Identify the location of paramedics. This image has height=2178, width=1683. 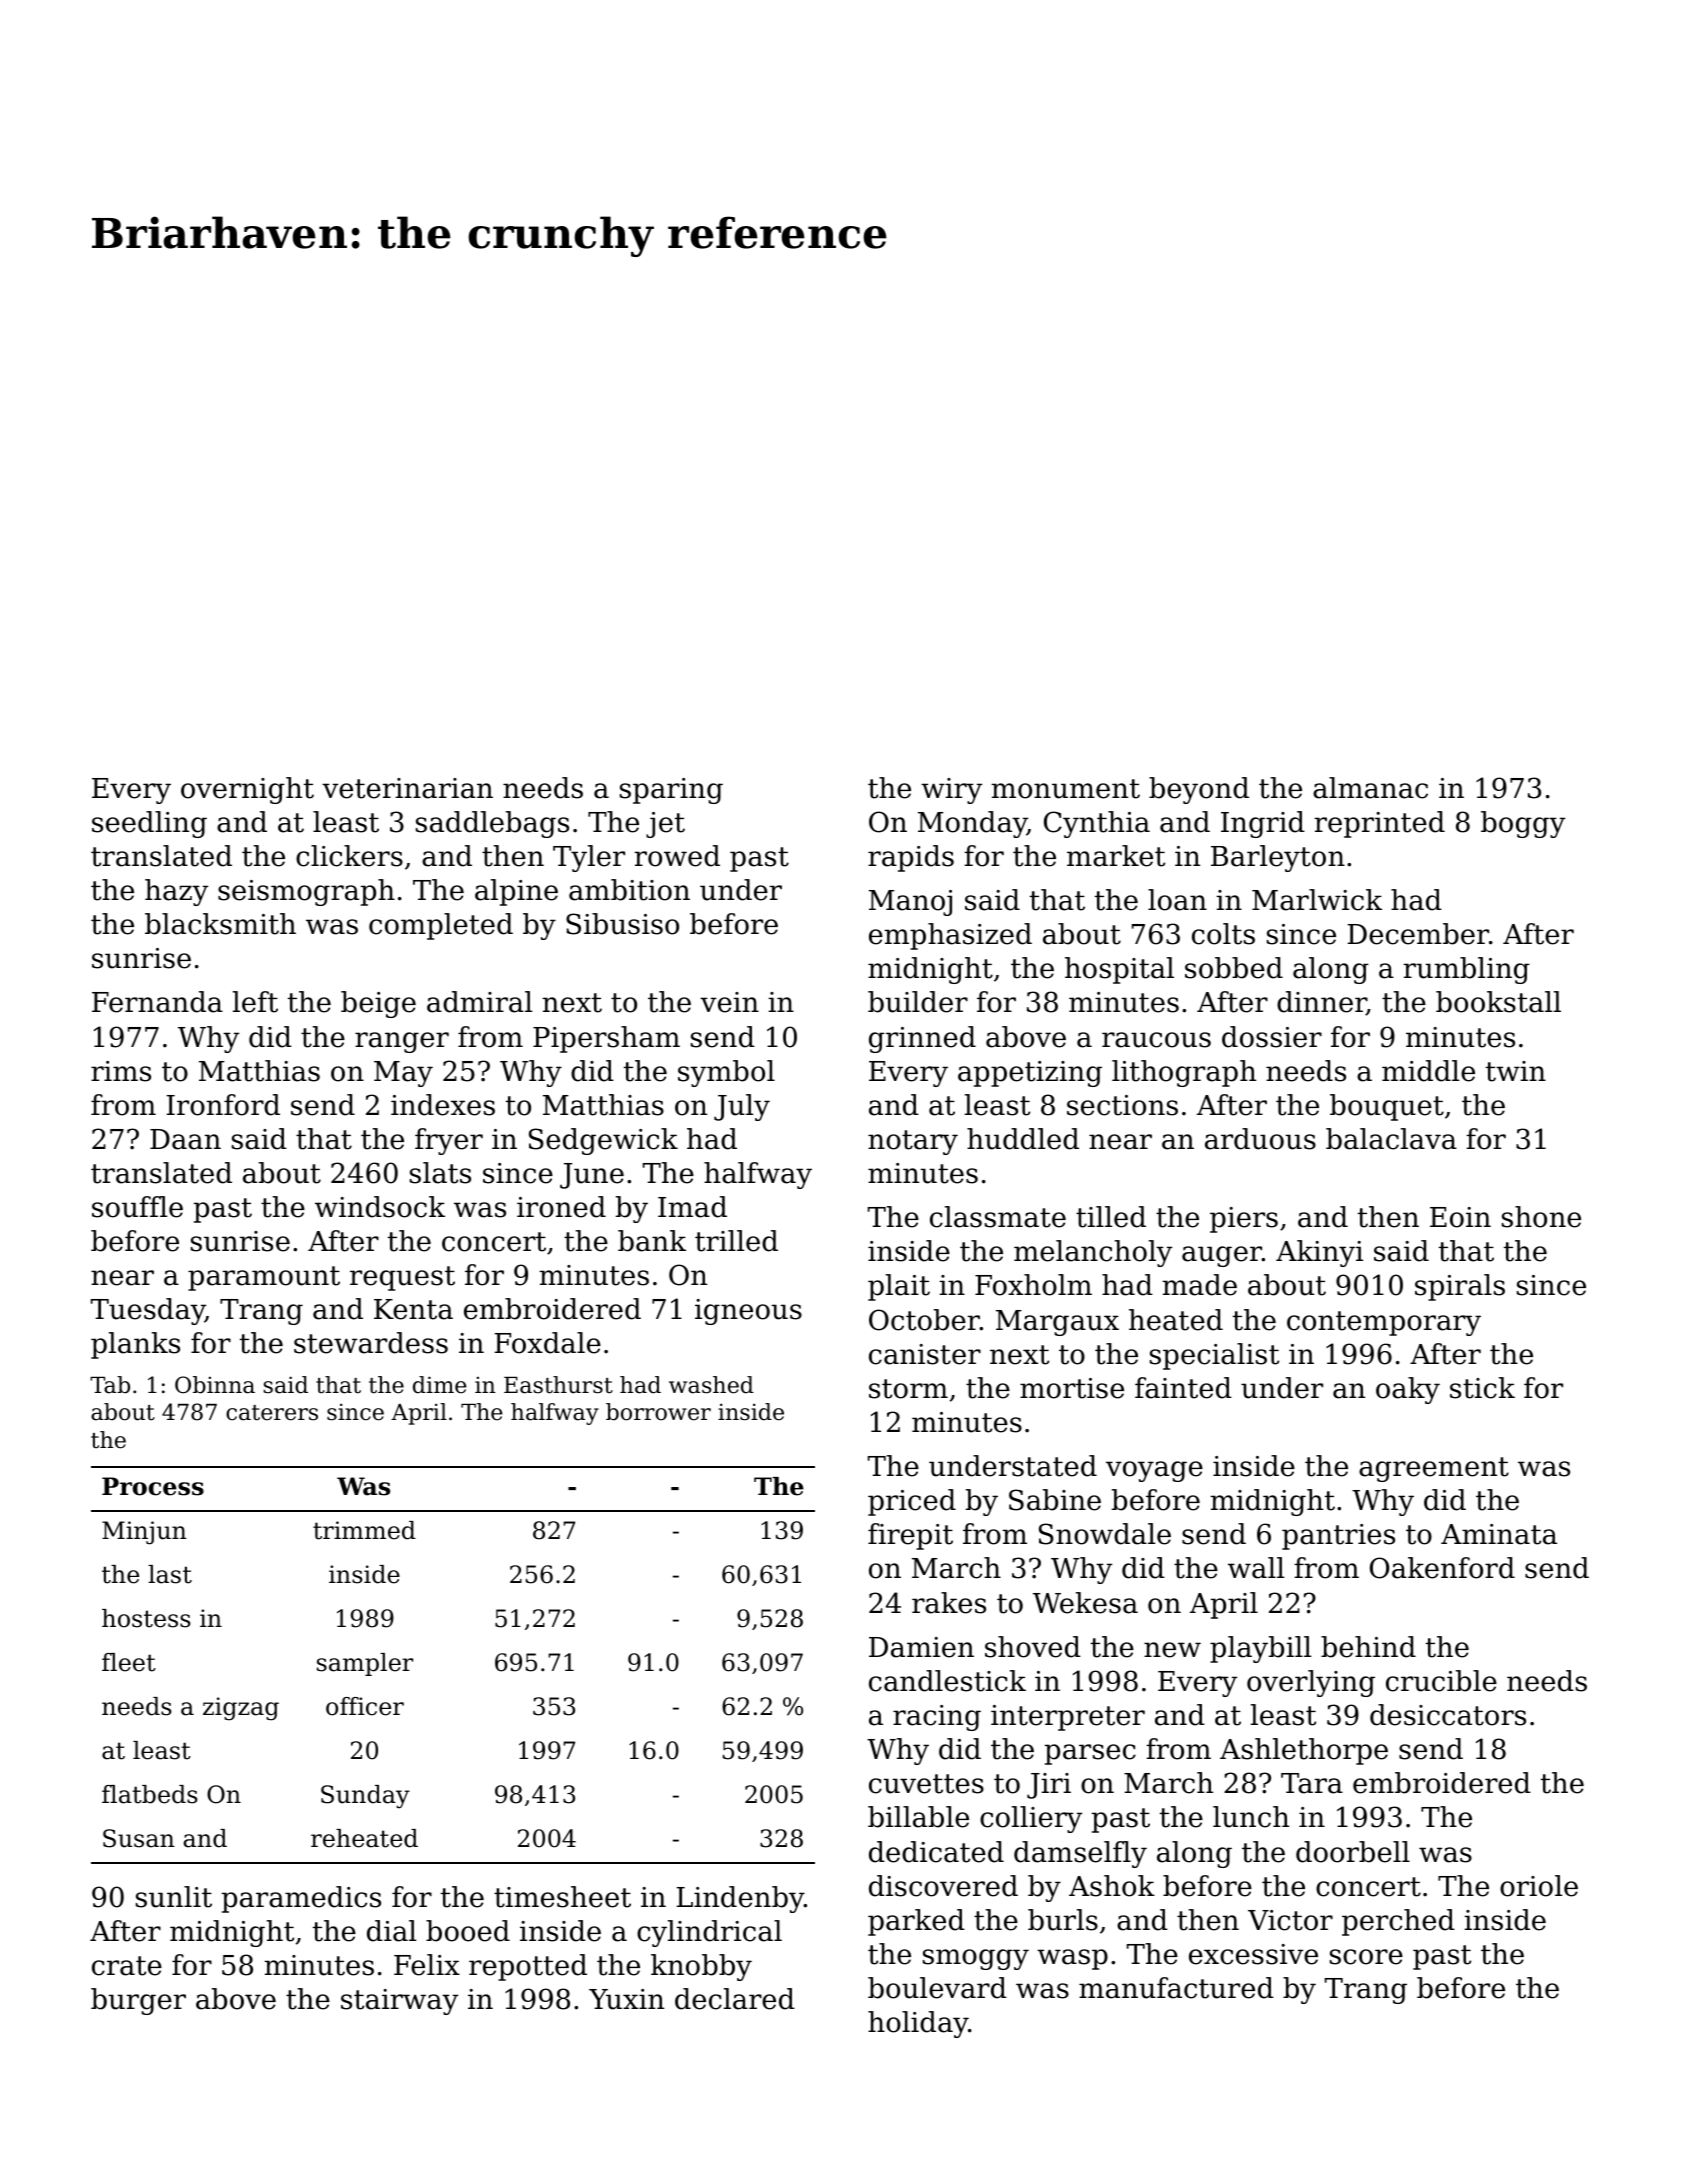
(301, 1899).
